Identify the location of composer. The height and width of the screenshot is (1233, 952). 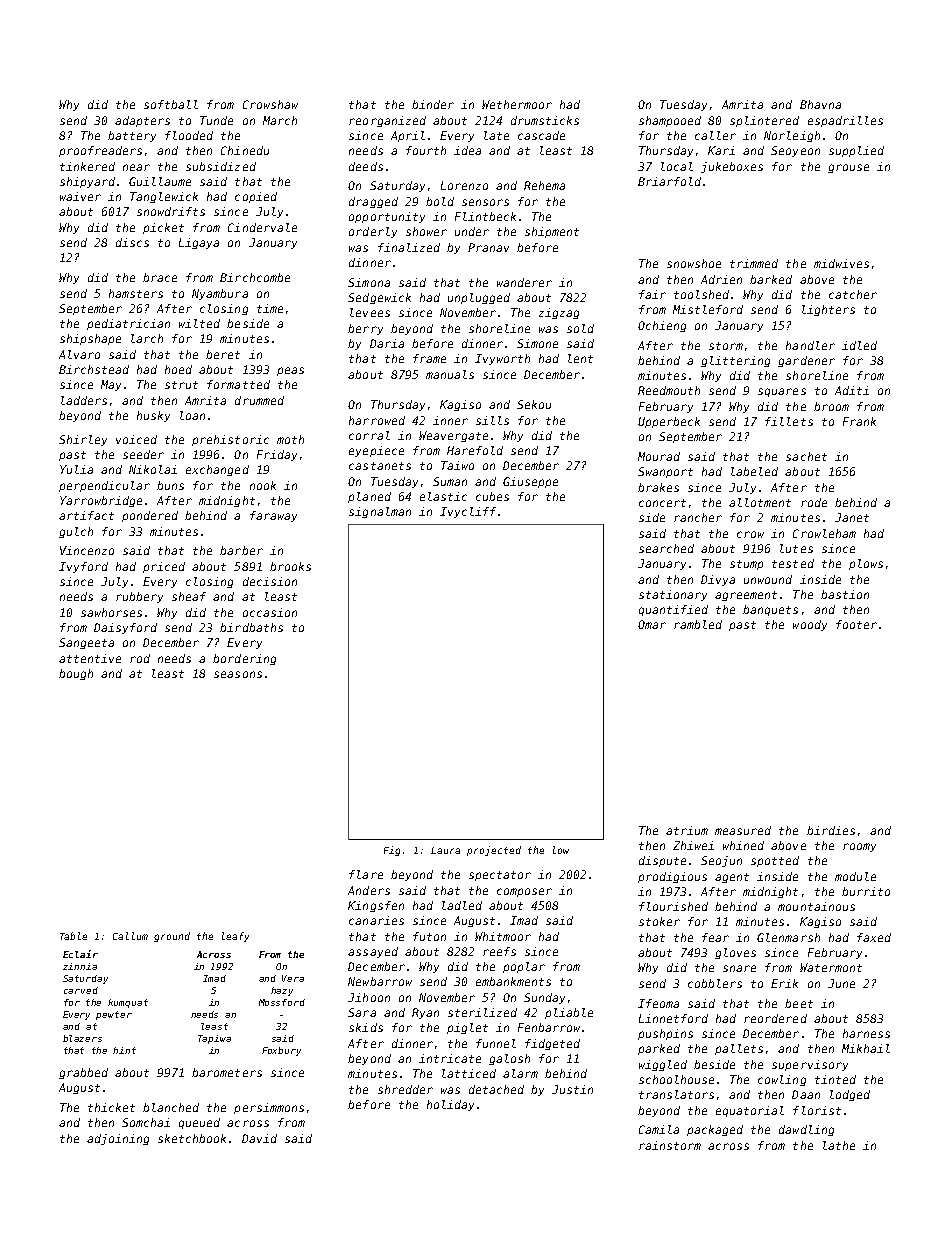
(524, 892).
